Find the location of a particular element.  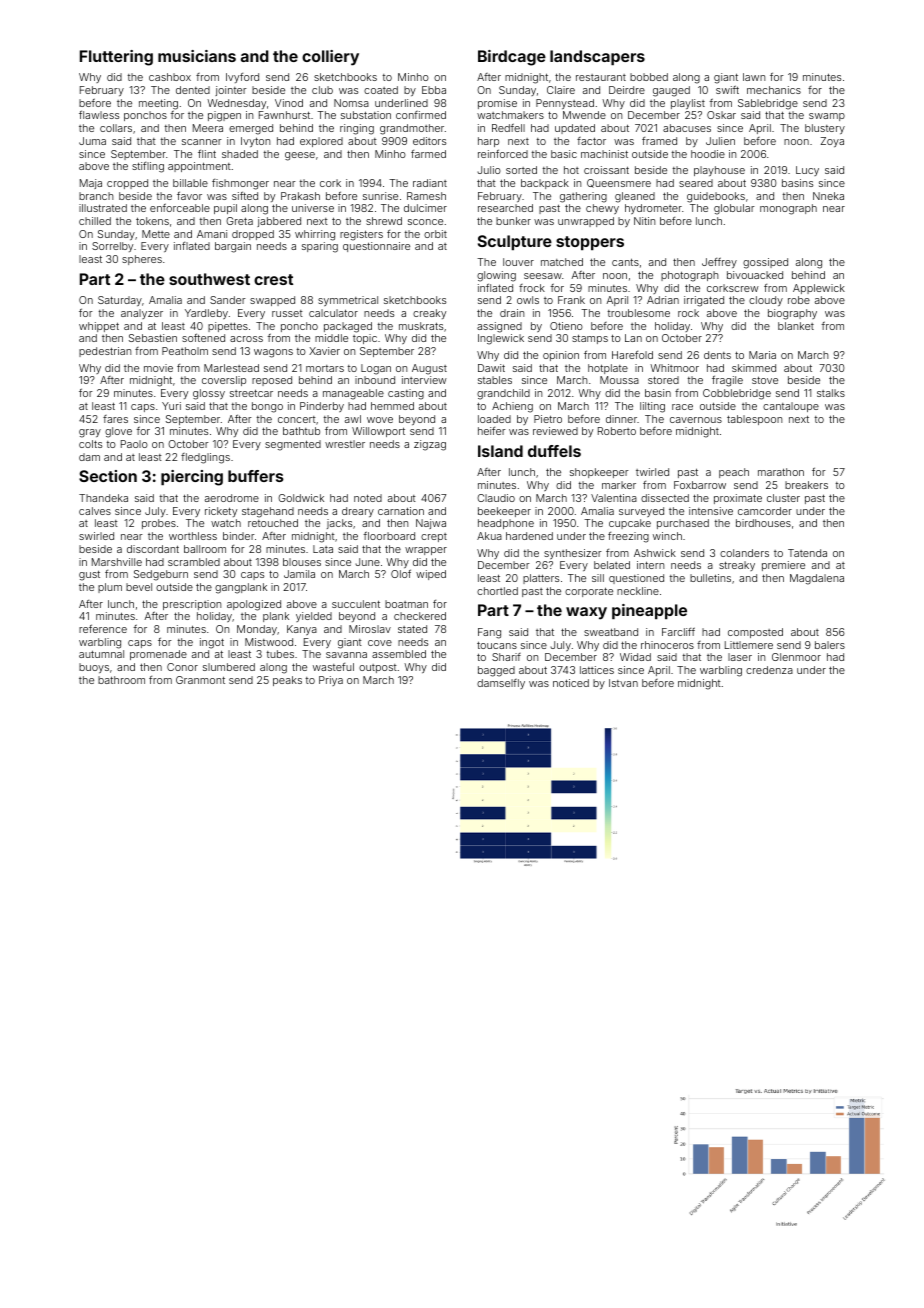

Lucy is located at coordinates (807, 171).
